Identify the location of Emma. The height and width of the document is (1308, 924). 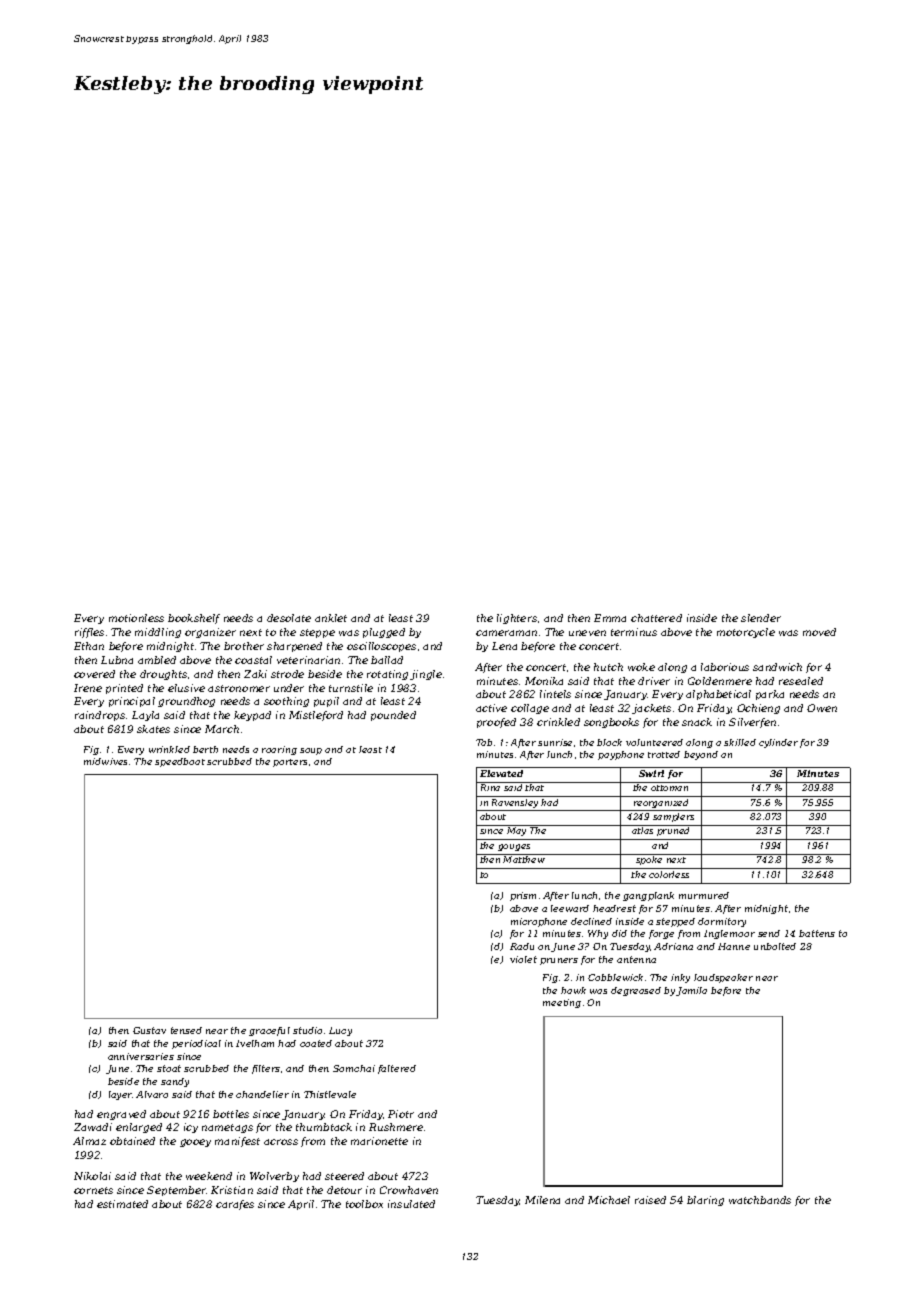
(610, 618).
